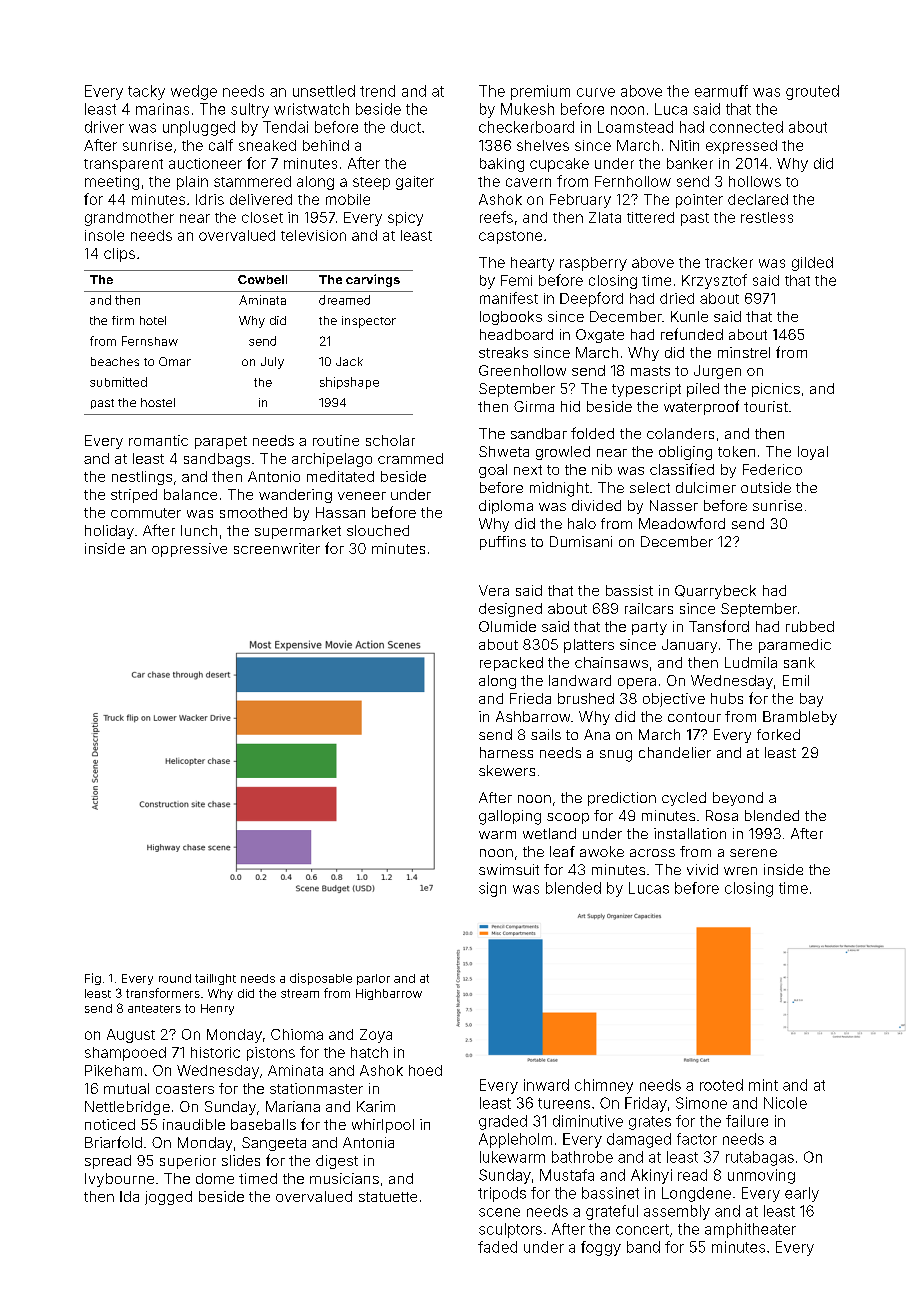 The width and height of the screenshot is (924, 1308). What do you see at coordinates (721, 91) in the screenshot?
I see `earmuff` at bounding box center [721, 91].
